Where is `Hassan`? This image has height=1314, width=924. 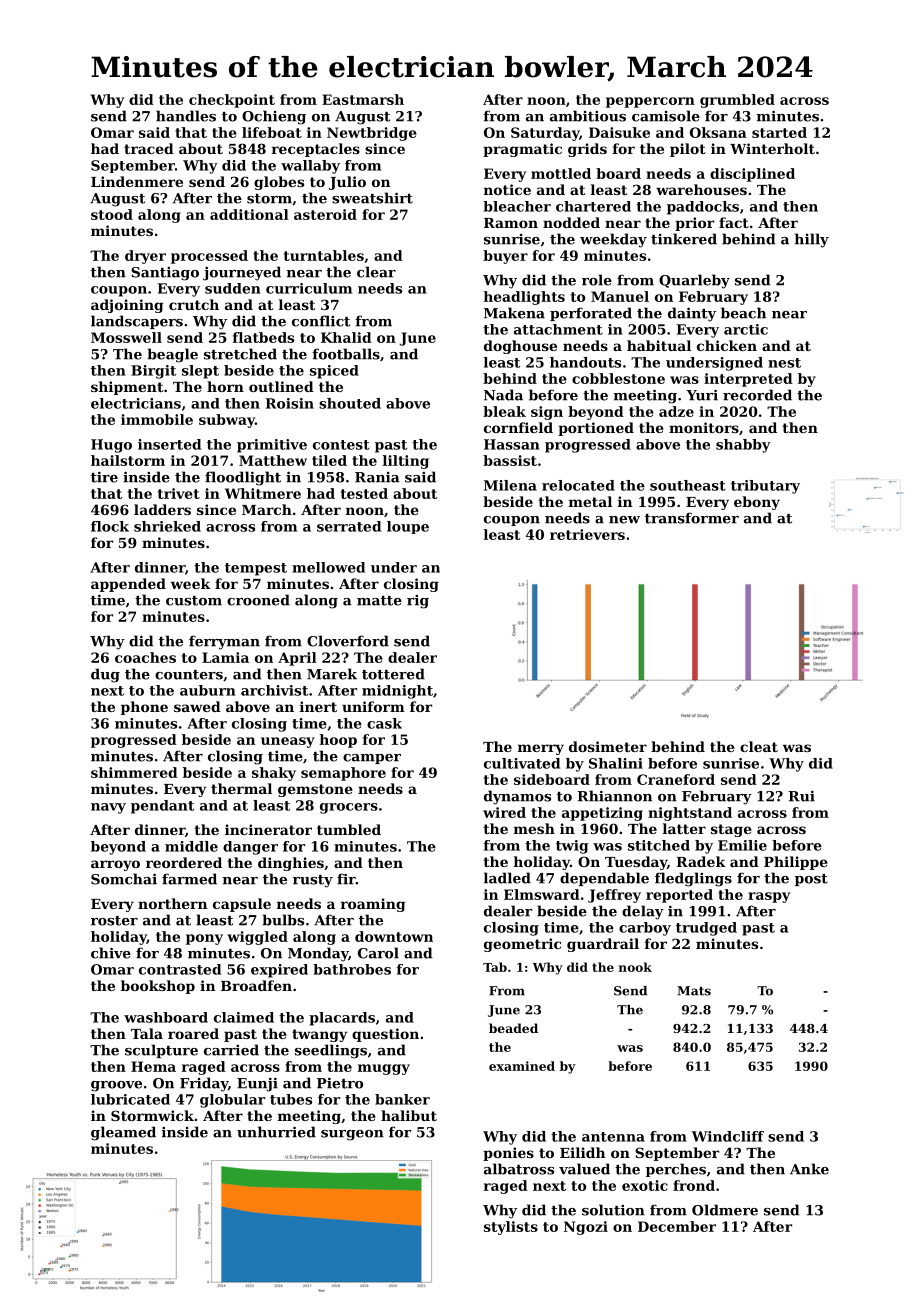
Hassan is located at coordinates (512, 444).
